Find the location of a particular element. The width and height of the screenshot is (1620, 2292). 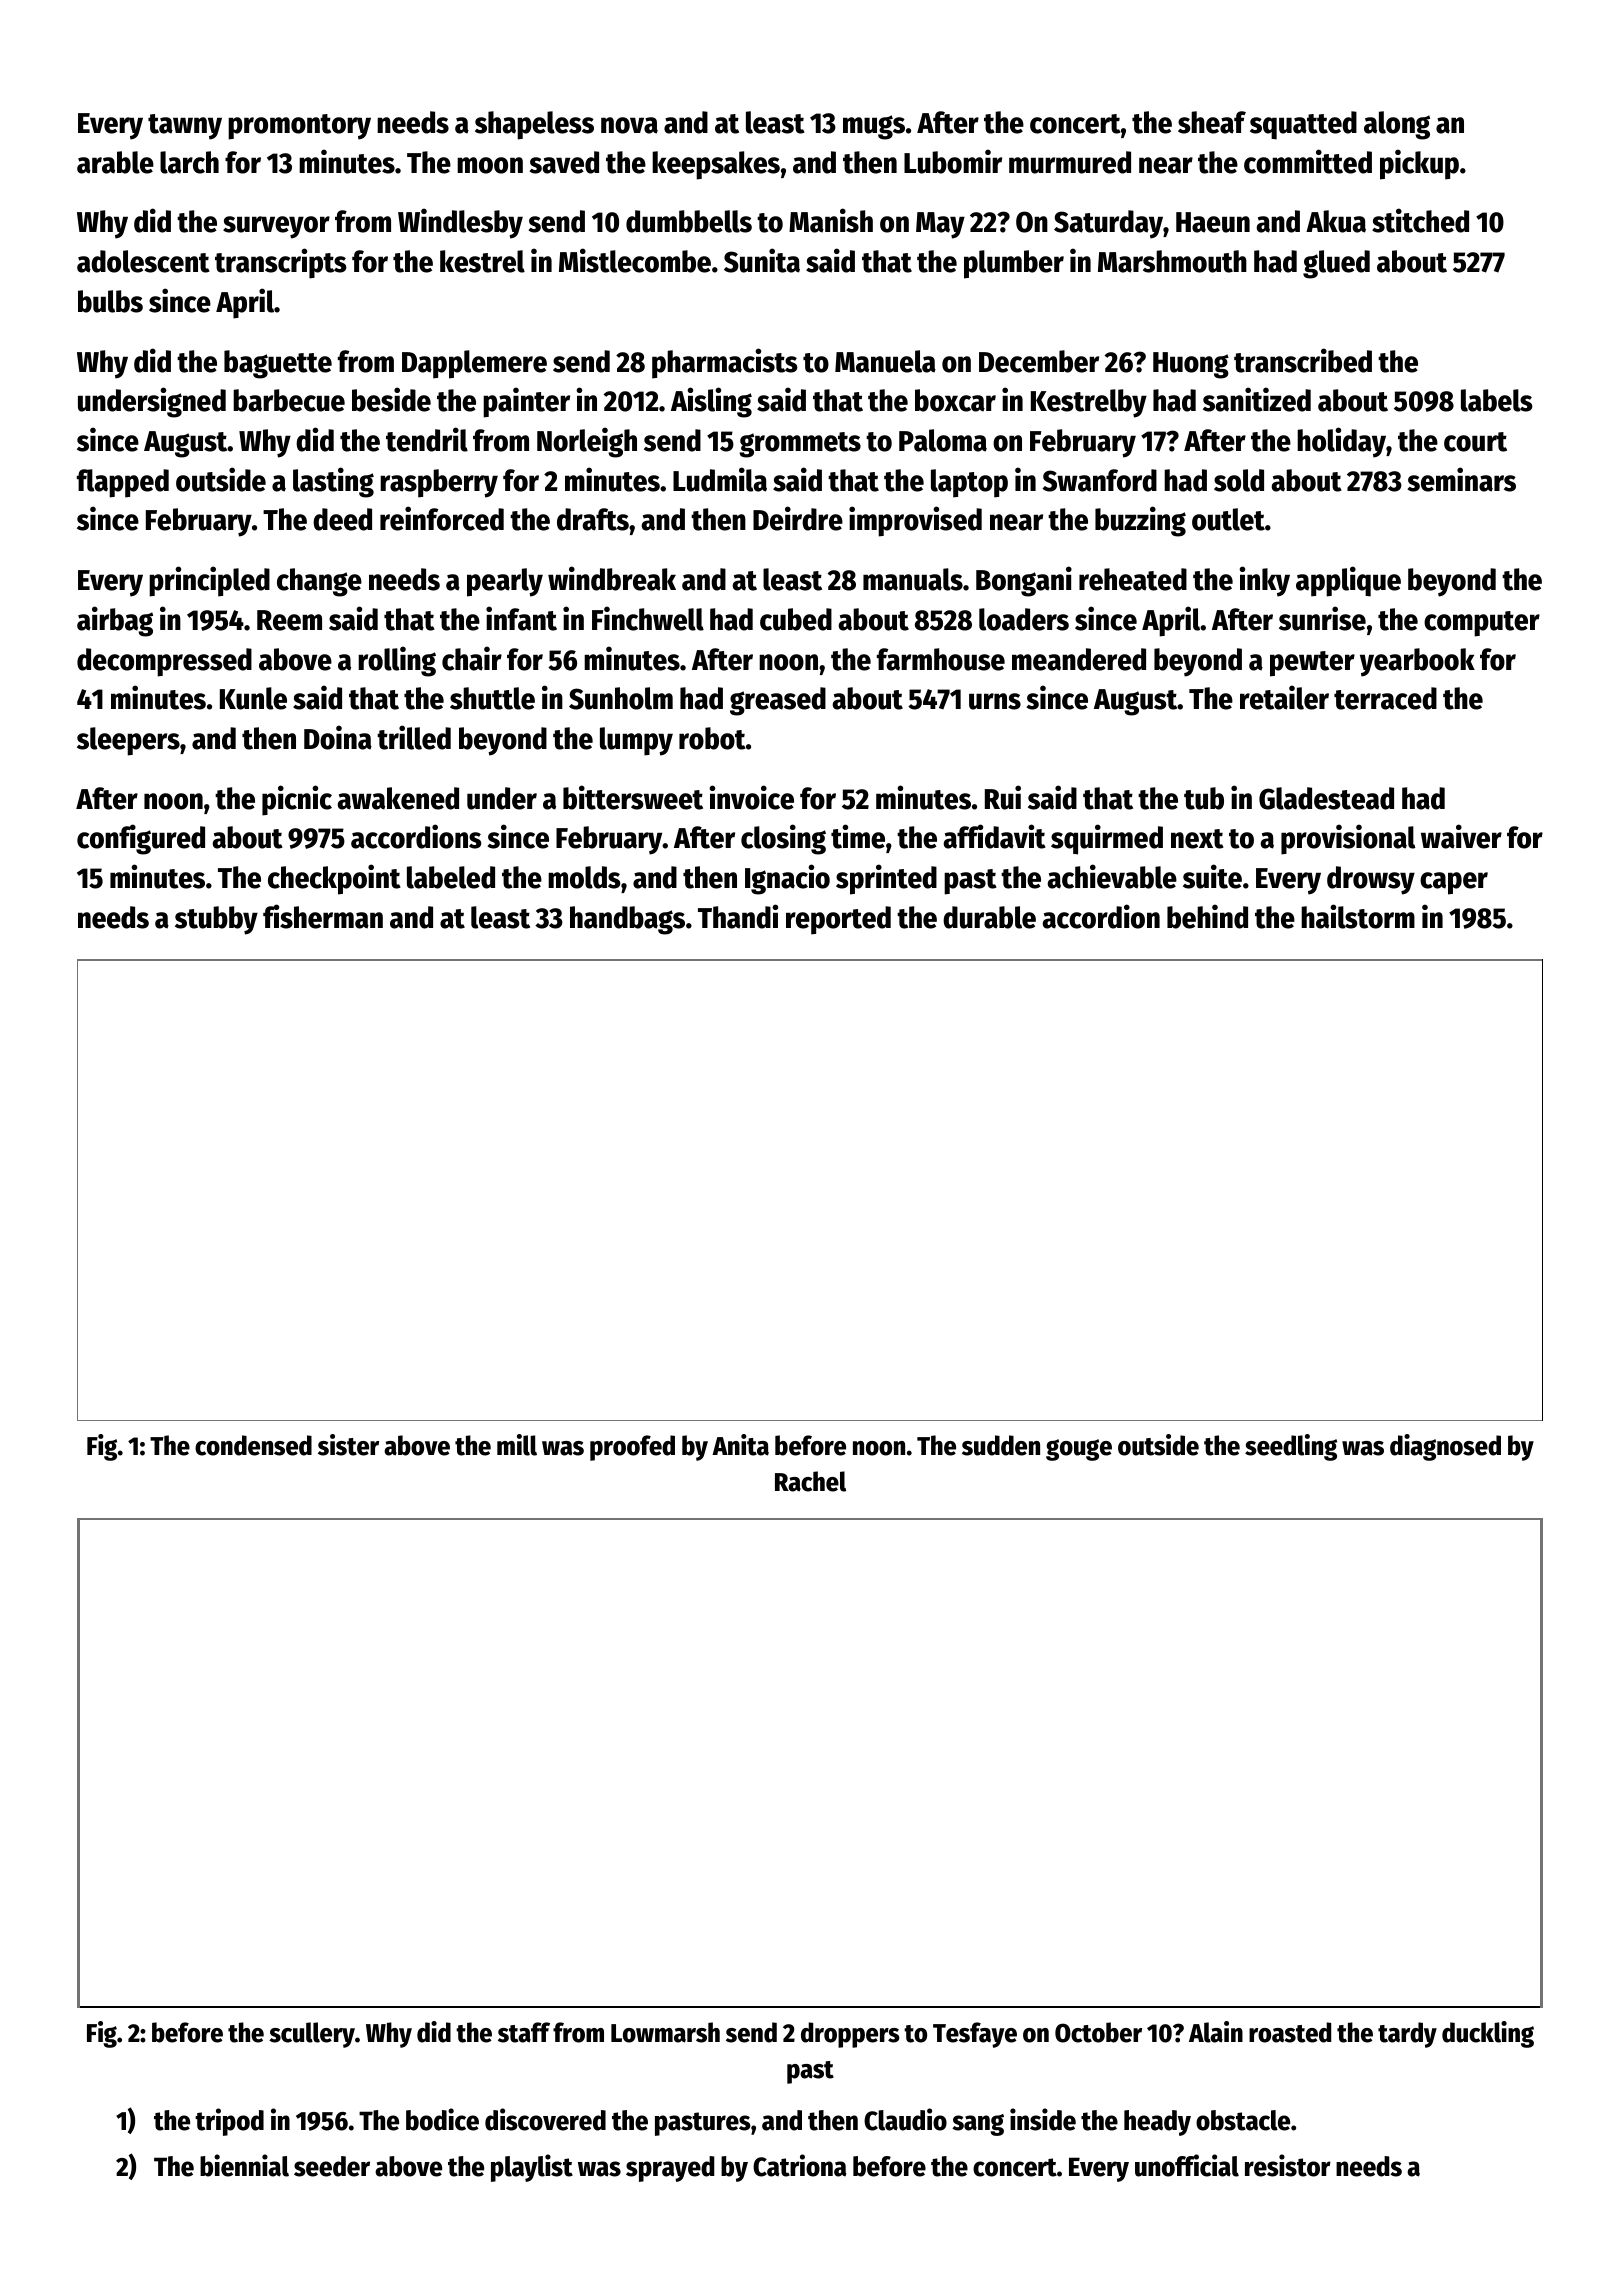

handbags is located at coordinates (627, 920).
